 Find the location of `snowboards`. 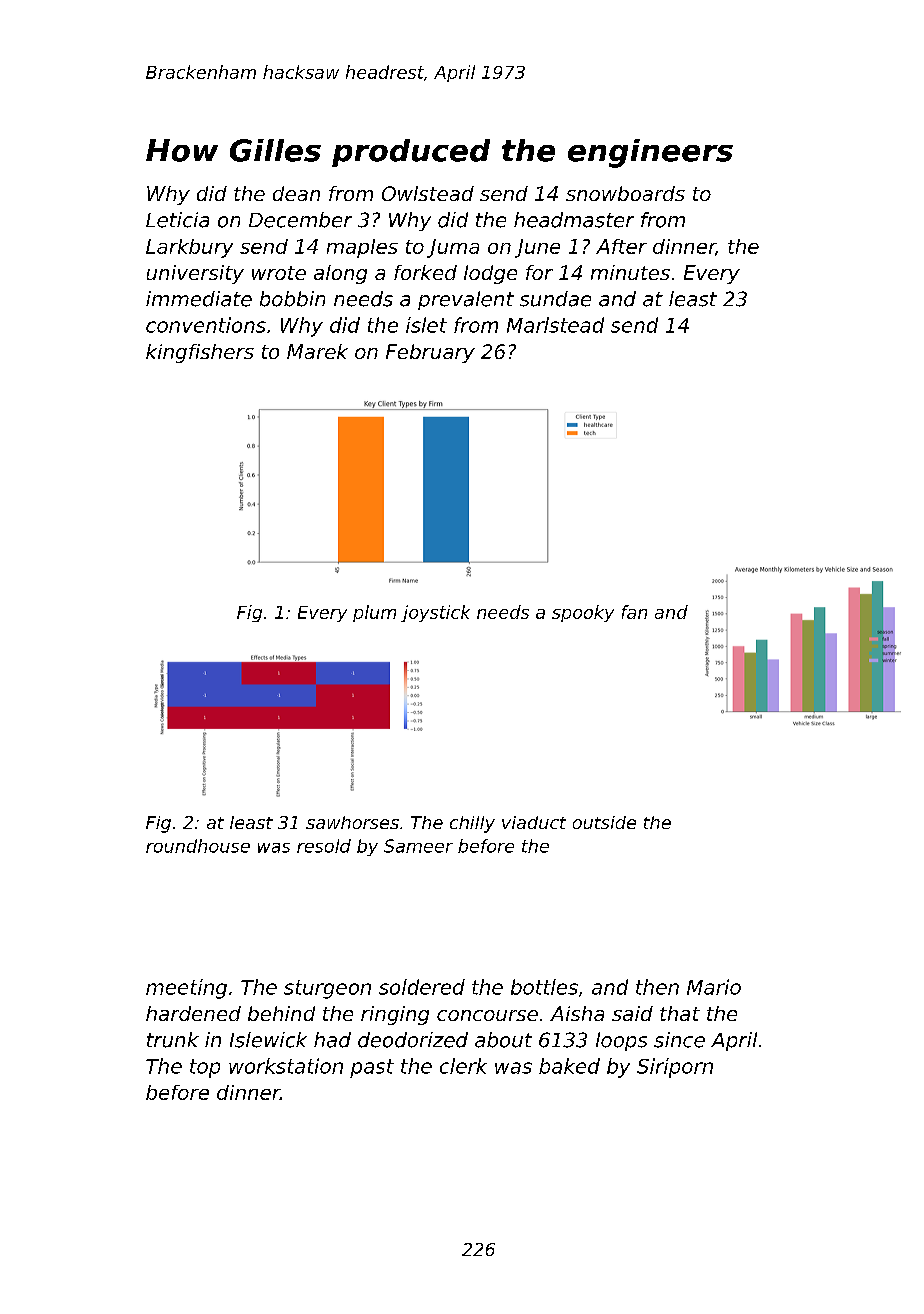

snowboards is located at coordinates (625, 193).
